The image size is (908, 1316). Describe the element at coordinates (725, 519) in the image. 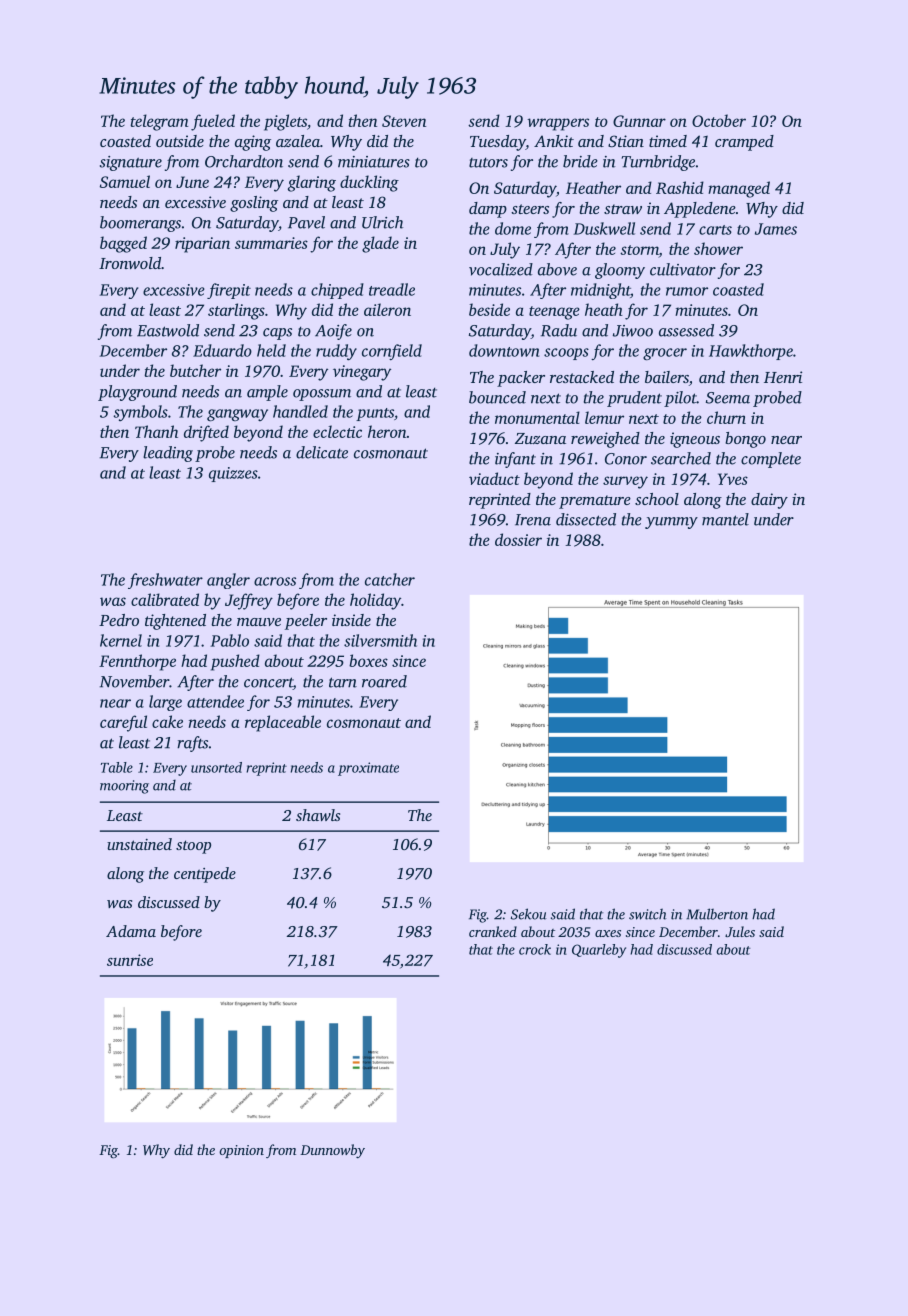

I see `mantel` at that location.
